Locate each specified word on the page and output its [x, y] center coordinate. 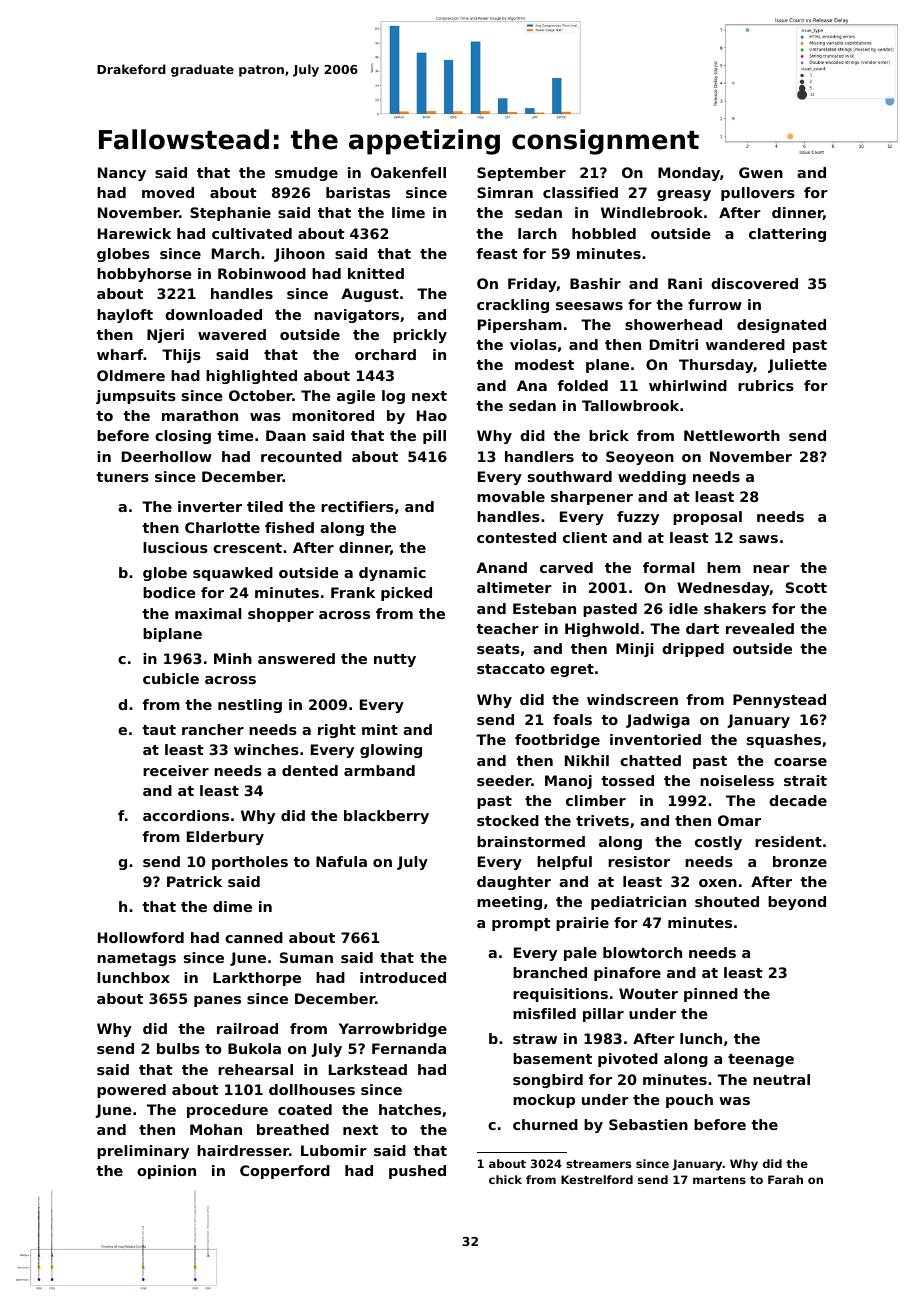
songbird [548, 1081]
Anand [501, 567]
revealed [760, 628]
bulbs [178, 1048]
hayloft [125, 316]
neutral [781, 1079]
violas [533, 344]
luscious [175, 547]
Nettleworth [732, 435]
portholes [250, 863]
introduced [403, 977]
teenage [761, 1060]
